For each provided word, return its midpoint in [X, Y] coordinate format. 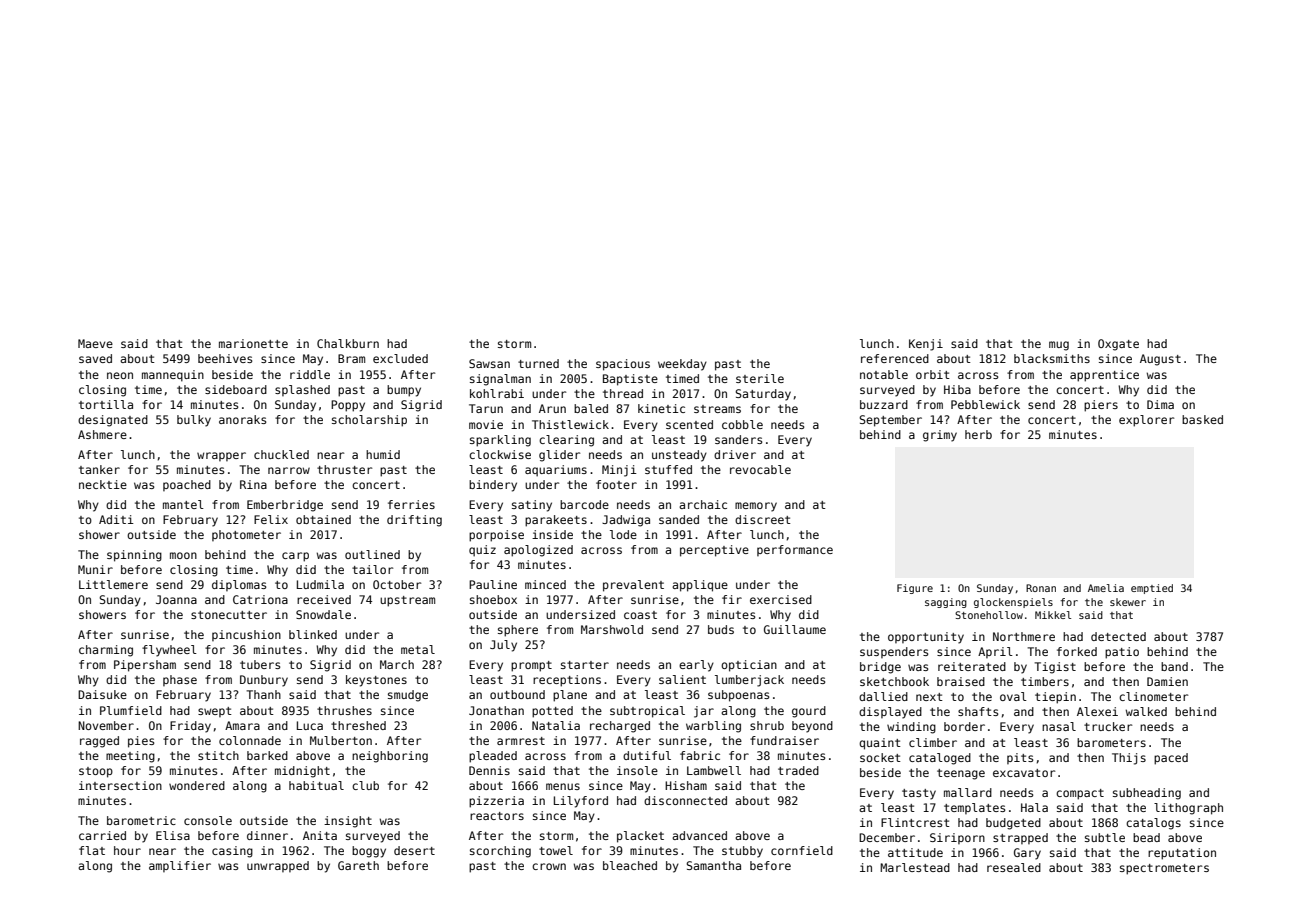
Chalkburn [348, 343]
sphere [518, 631]
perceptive [714, 551]
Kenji [926, 345]
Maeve [95, 343]
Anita [320, 835]
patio [1122, 653]
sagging [946, 603]
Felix [271, 519]
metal [418, 649]
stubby [742, 852]
